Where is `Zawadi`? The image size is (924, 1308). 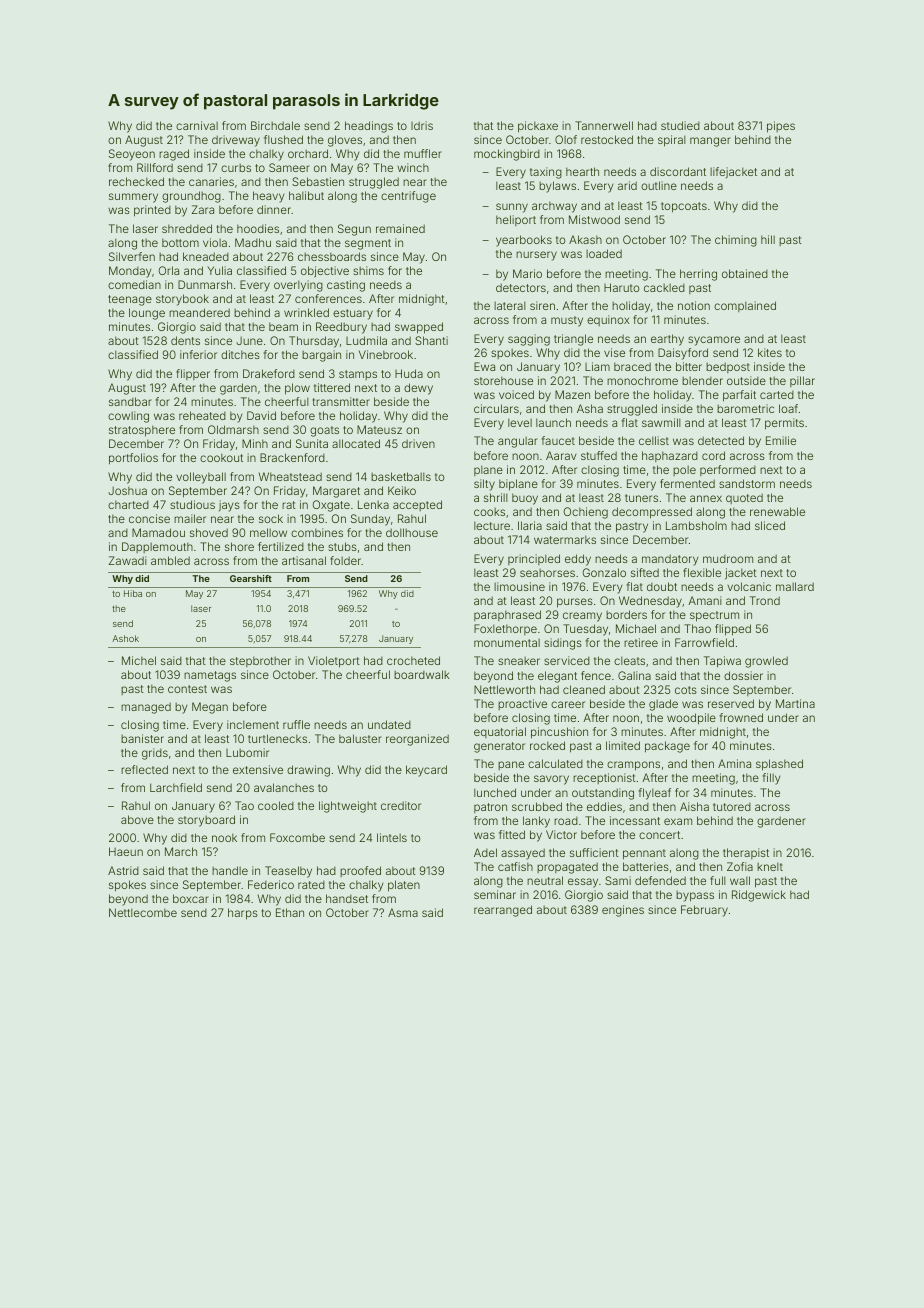
Zawadi is located at coordinates (128, 560).
